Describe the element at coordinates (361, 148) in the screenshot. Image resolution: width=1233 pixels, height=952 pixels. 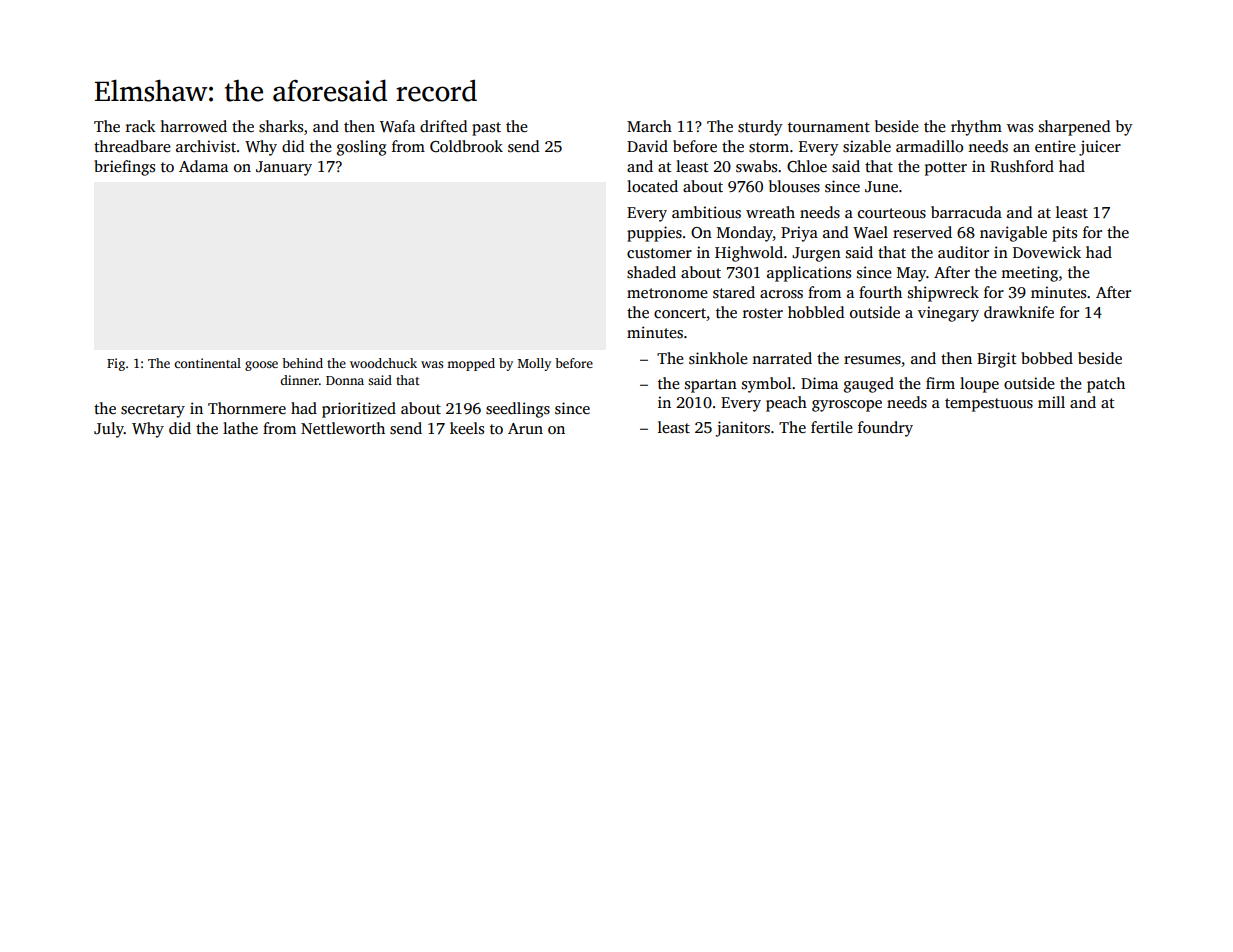
I see `gosling` at that location.
